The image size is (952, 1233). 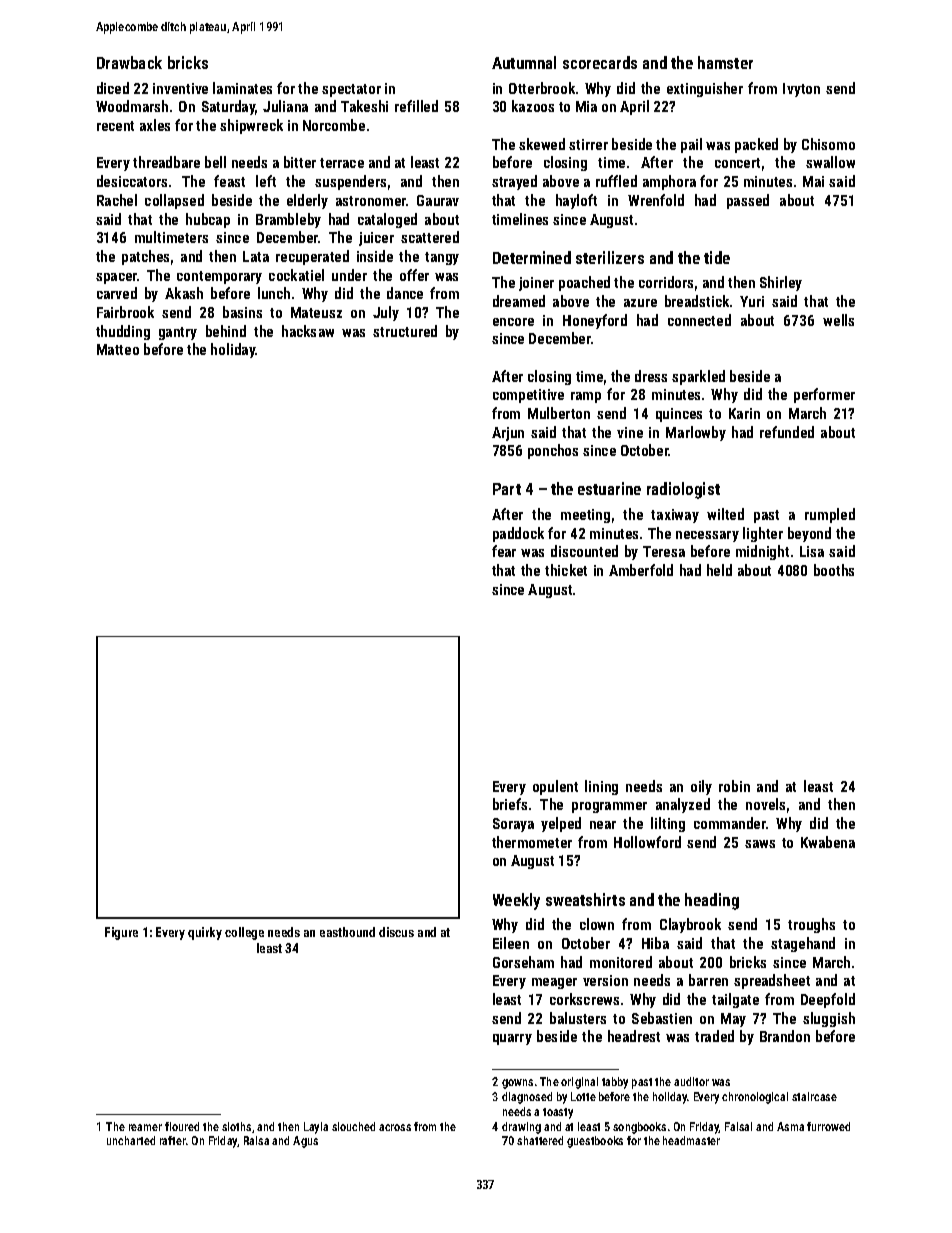 I want to click on Figure, so click(x=121, y=933).
